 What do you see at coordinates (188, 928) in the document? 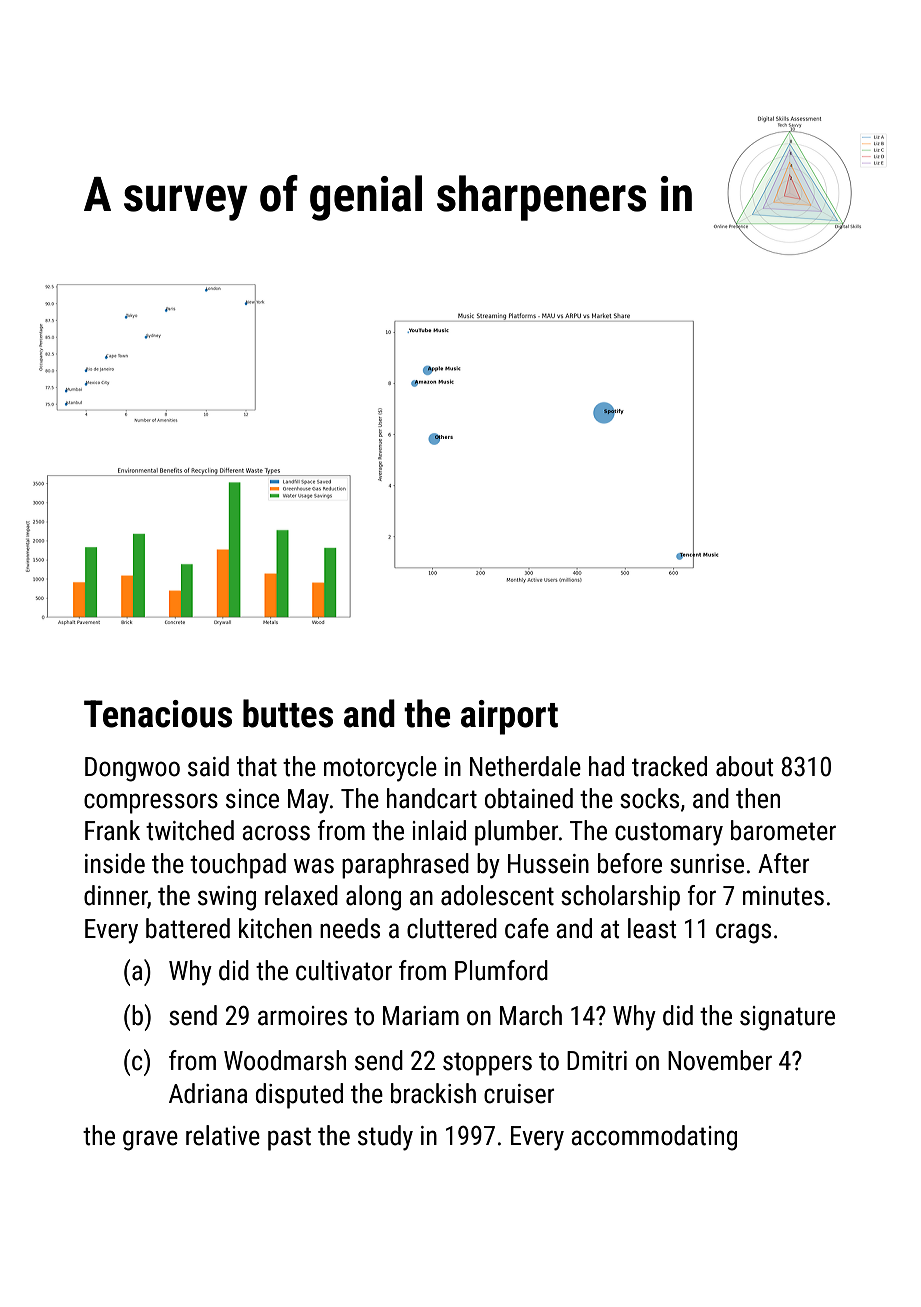
I see `battered` at bounding box center [188, 928].
